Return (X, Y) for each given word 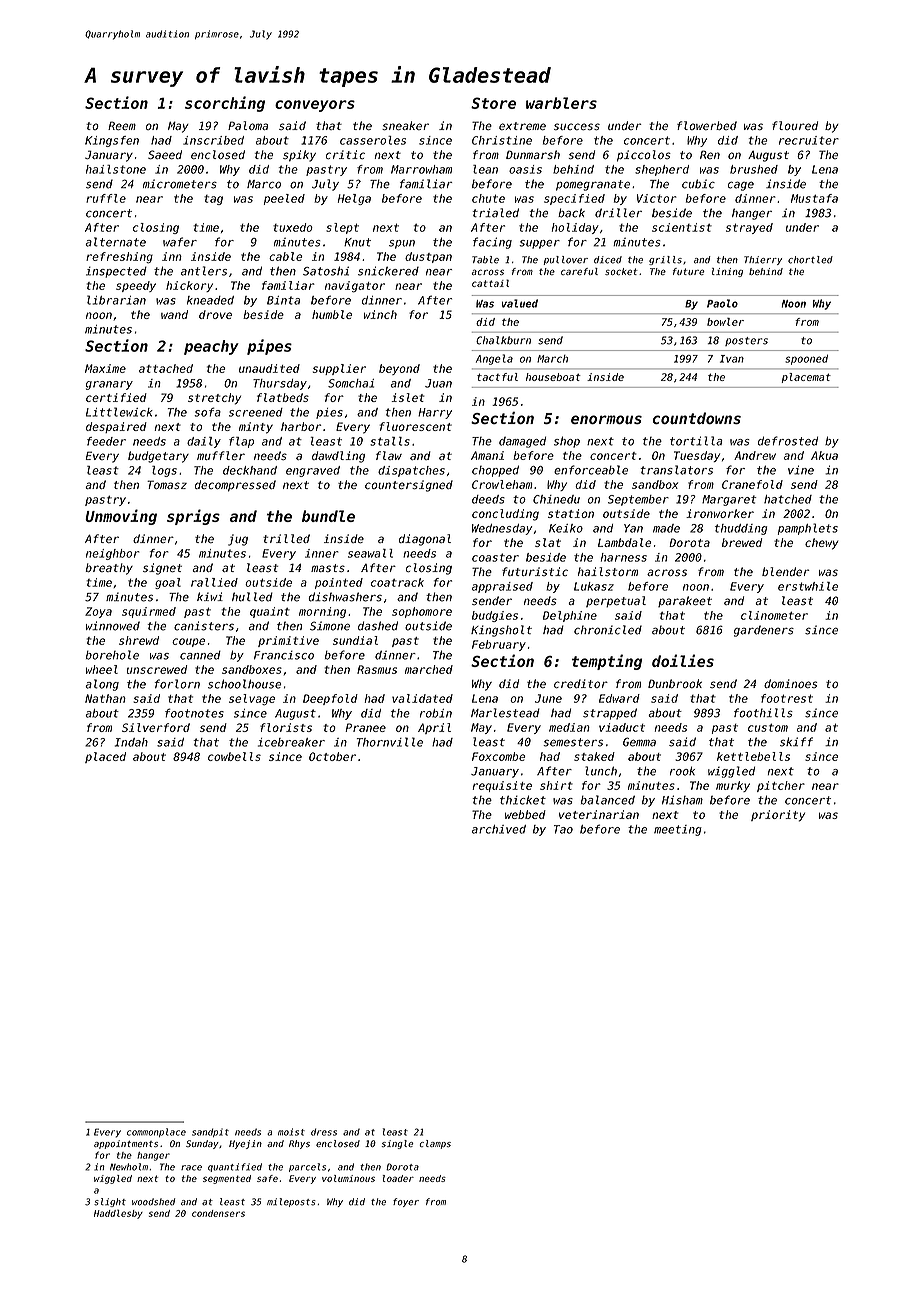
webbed (525, 814)
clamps (435, 1144)
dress (324, 1132)
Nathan (105, 698)
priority (778, 816)
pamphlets (808, 529)
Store (493, 103)
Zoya (98, 612)
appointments (126, 1144)
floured (795, 125)
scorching (225, 104)
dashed (378, 626)
